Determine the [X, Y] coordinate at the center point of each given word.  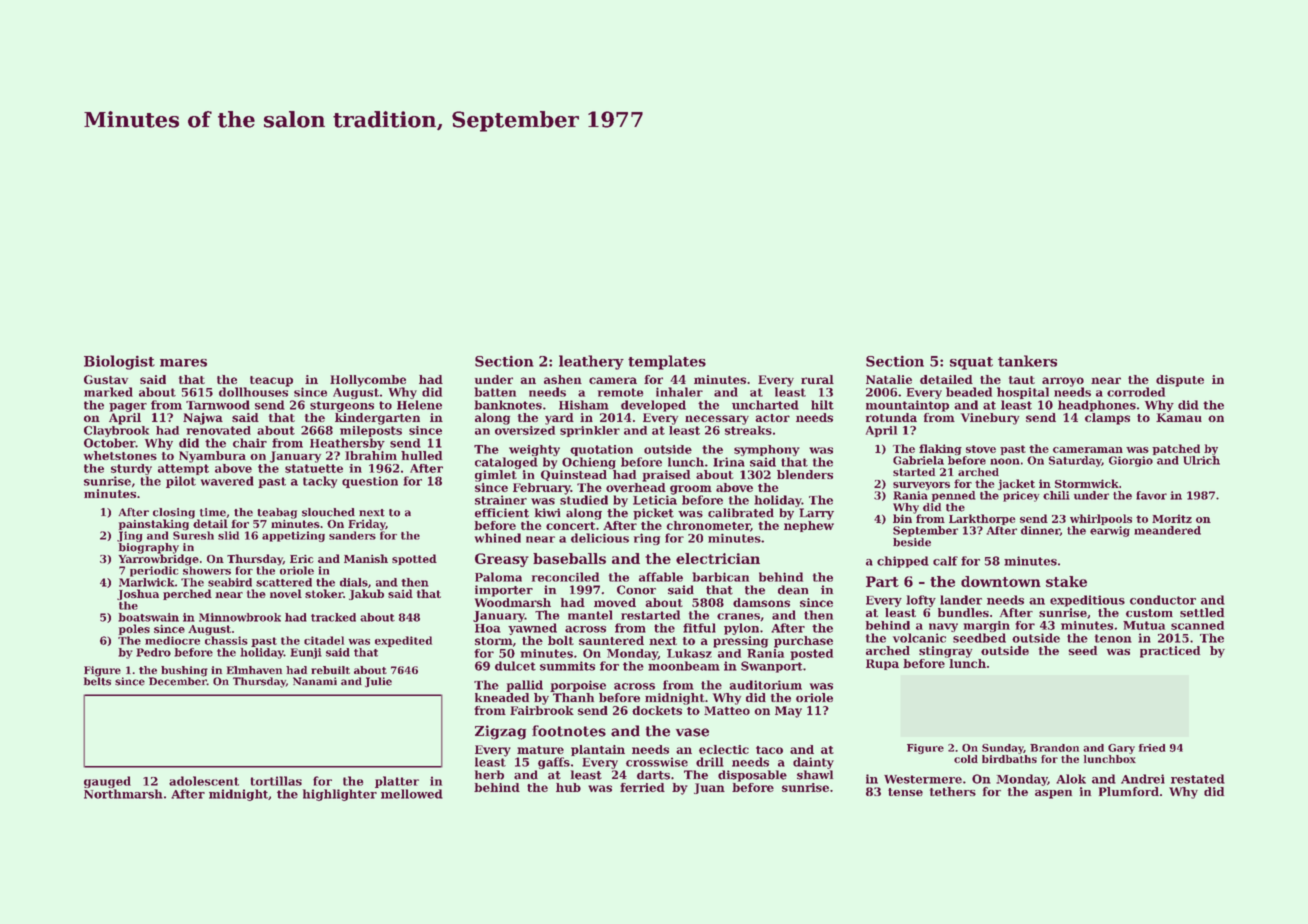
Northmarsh [123, 794]
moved [615, 602]
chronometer [708, 525]
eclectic [724, 749]
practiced [1170, 652]
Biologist [119, 362]
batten [495, 392]
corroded [1136, 392]
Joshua [138, 594]
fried [1152, 748]
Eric [302, 559]
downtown [1001, 581]
